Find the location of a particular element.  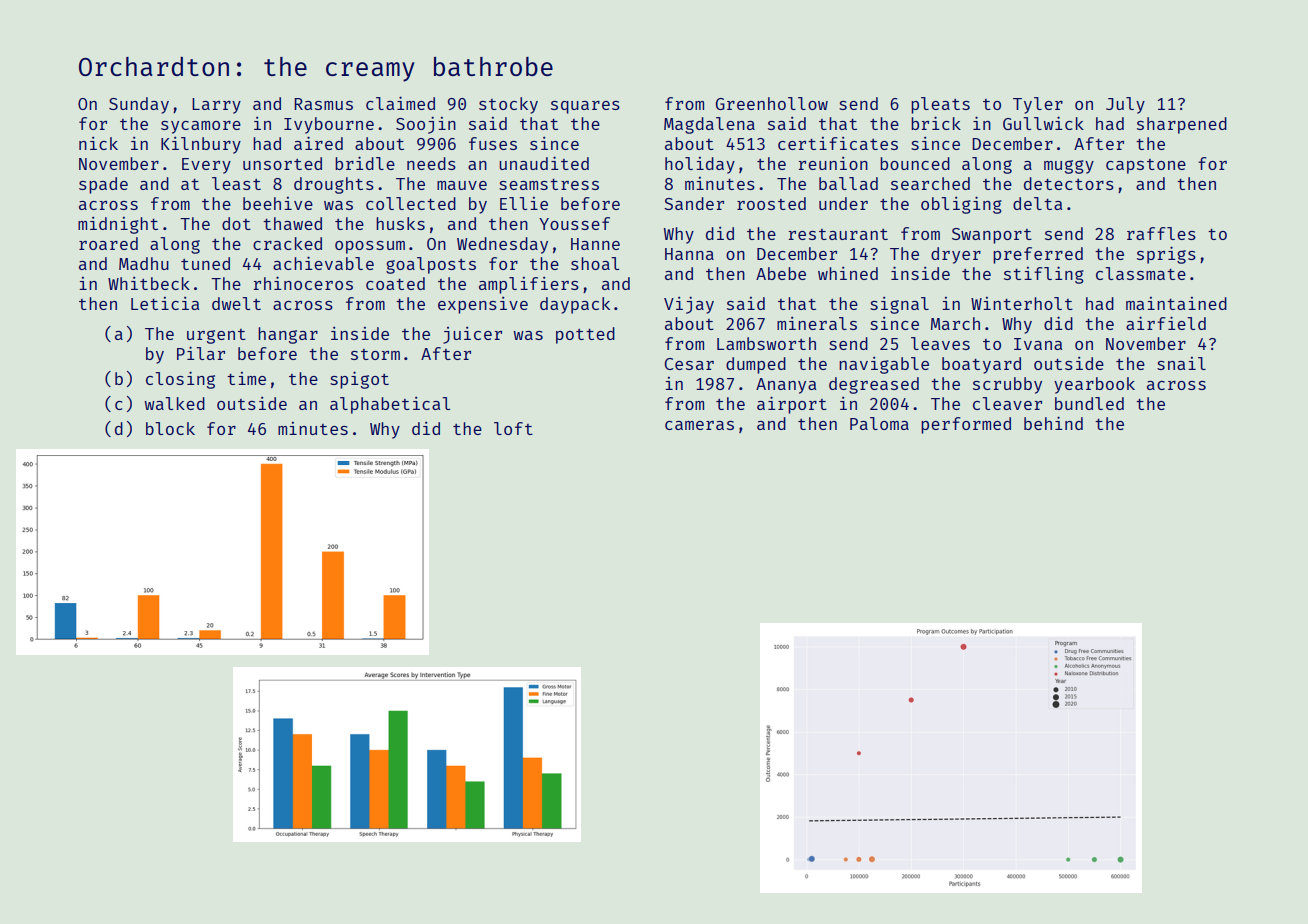

fuses is located at coordinates (493, 143).
